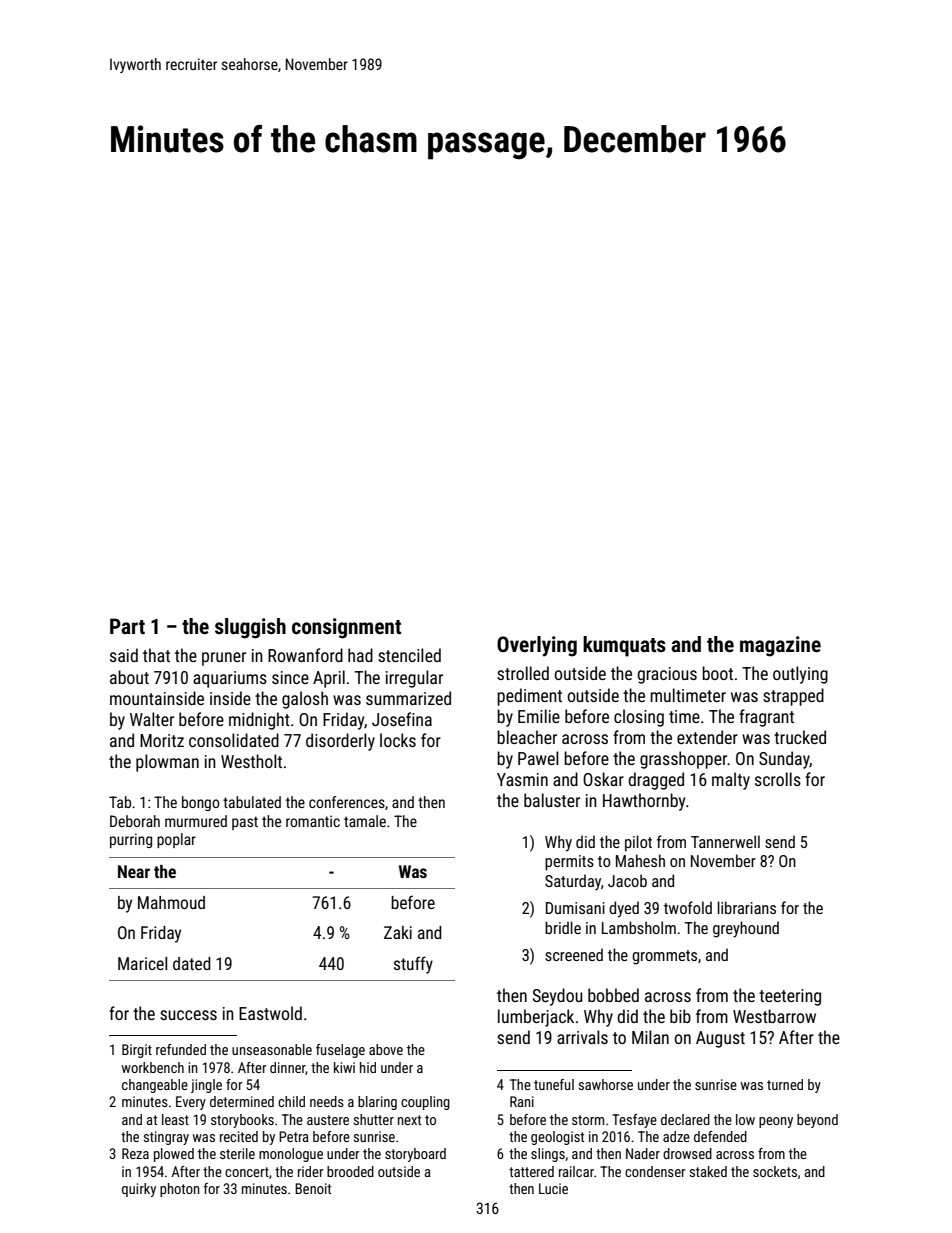  Describe the element at coordinates (134, 871) in the screenshot. I see `Near` at that location.
